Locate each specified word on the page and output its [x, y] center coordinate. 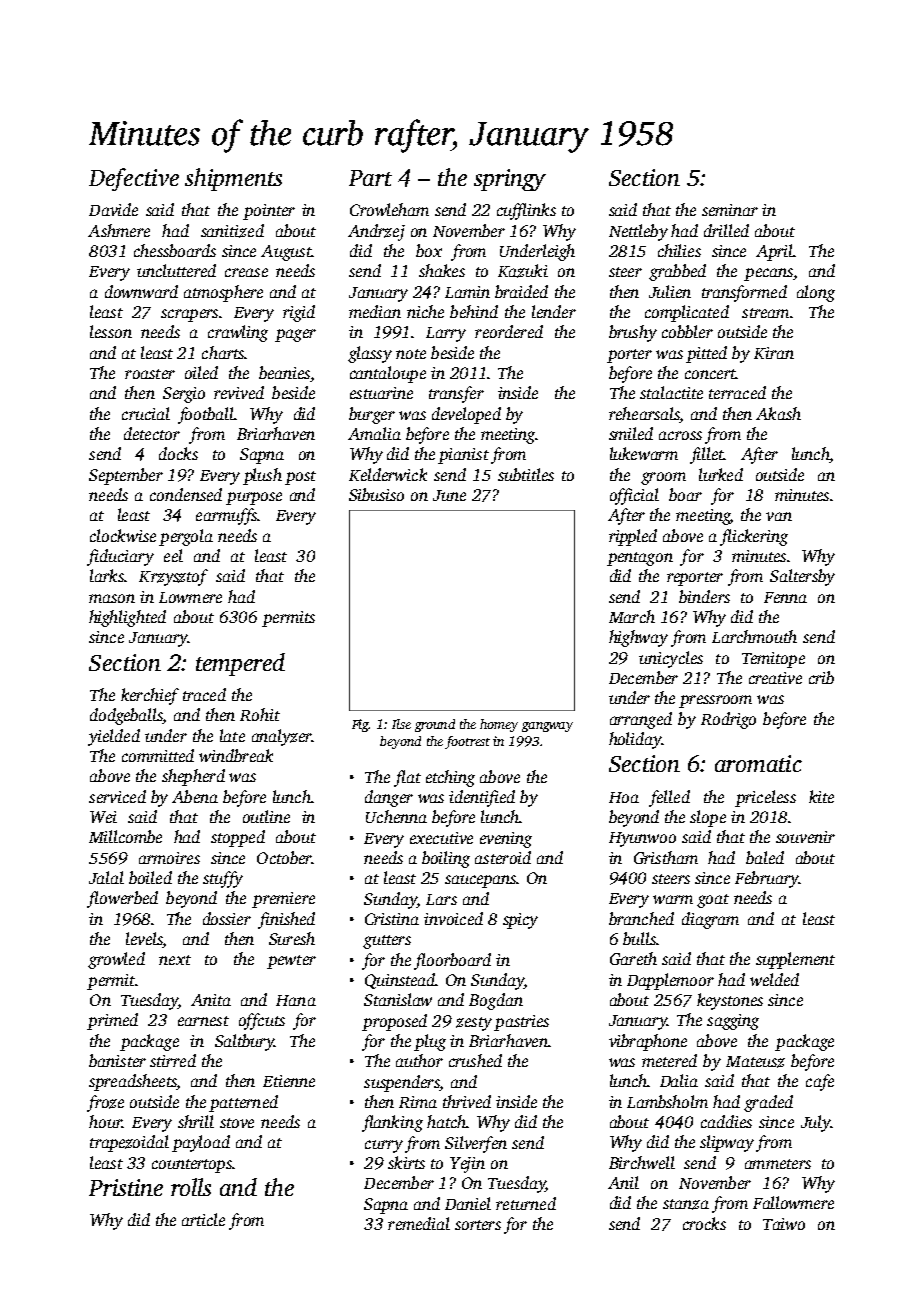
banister [117, 1060]
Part [370, 178]
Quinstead [400, 981]
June [449, 495]
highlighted [127, 618]
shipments [233, 179]
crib [821, 677]
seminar [730, 210]
